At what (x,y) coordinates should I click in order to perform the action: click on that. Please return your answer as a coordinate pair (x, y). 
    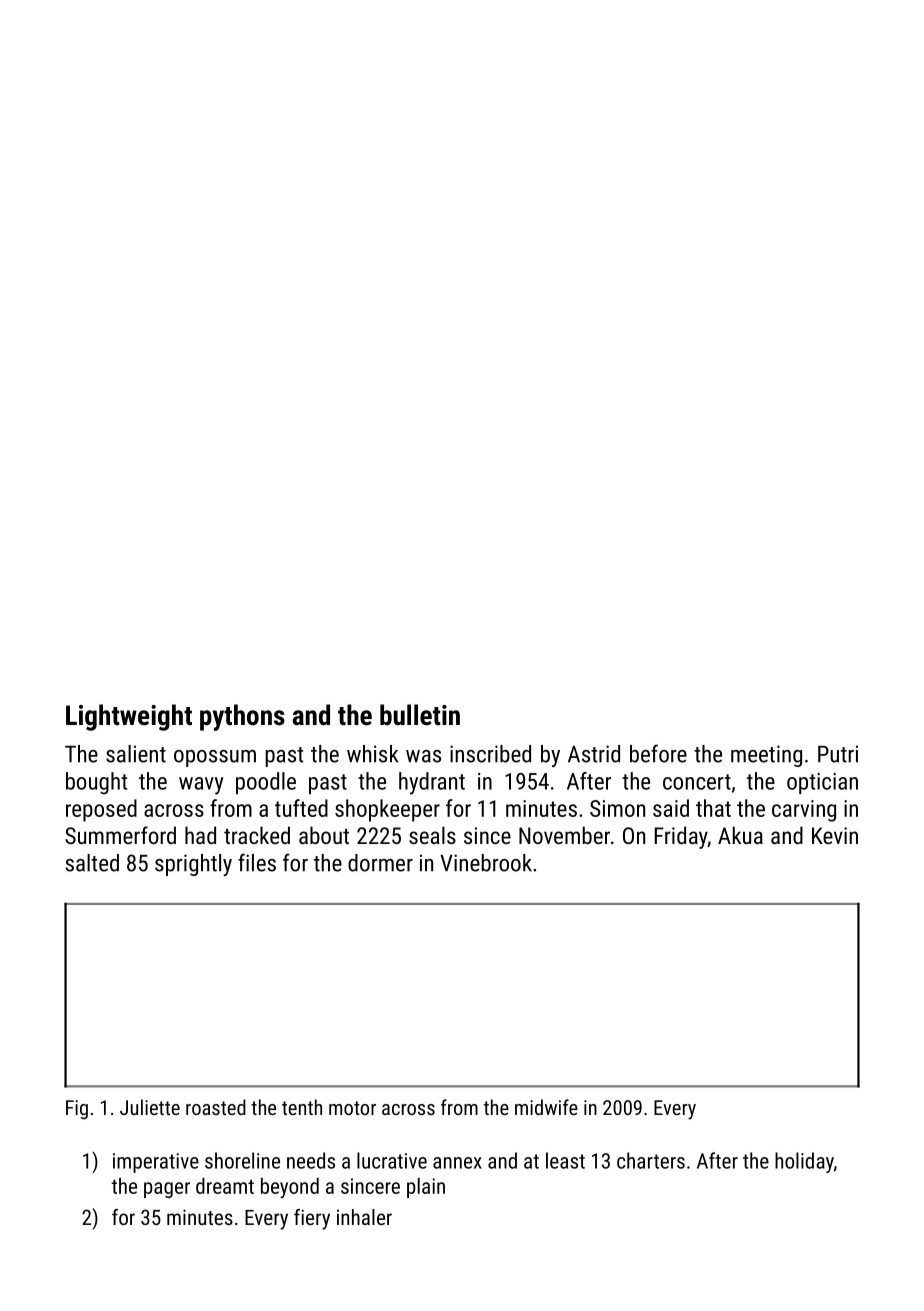
    Looking at the image, I should click on (713, 808).
